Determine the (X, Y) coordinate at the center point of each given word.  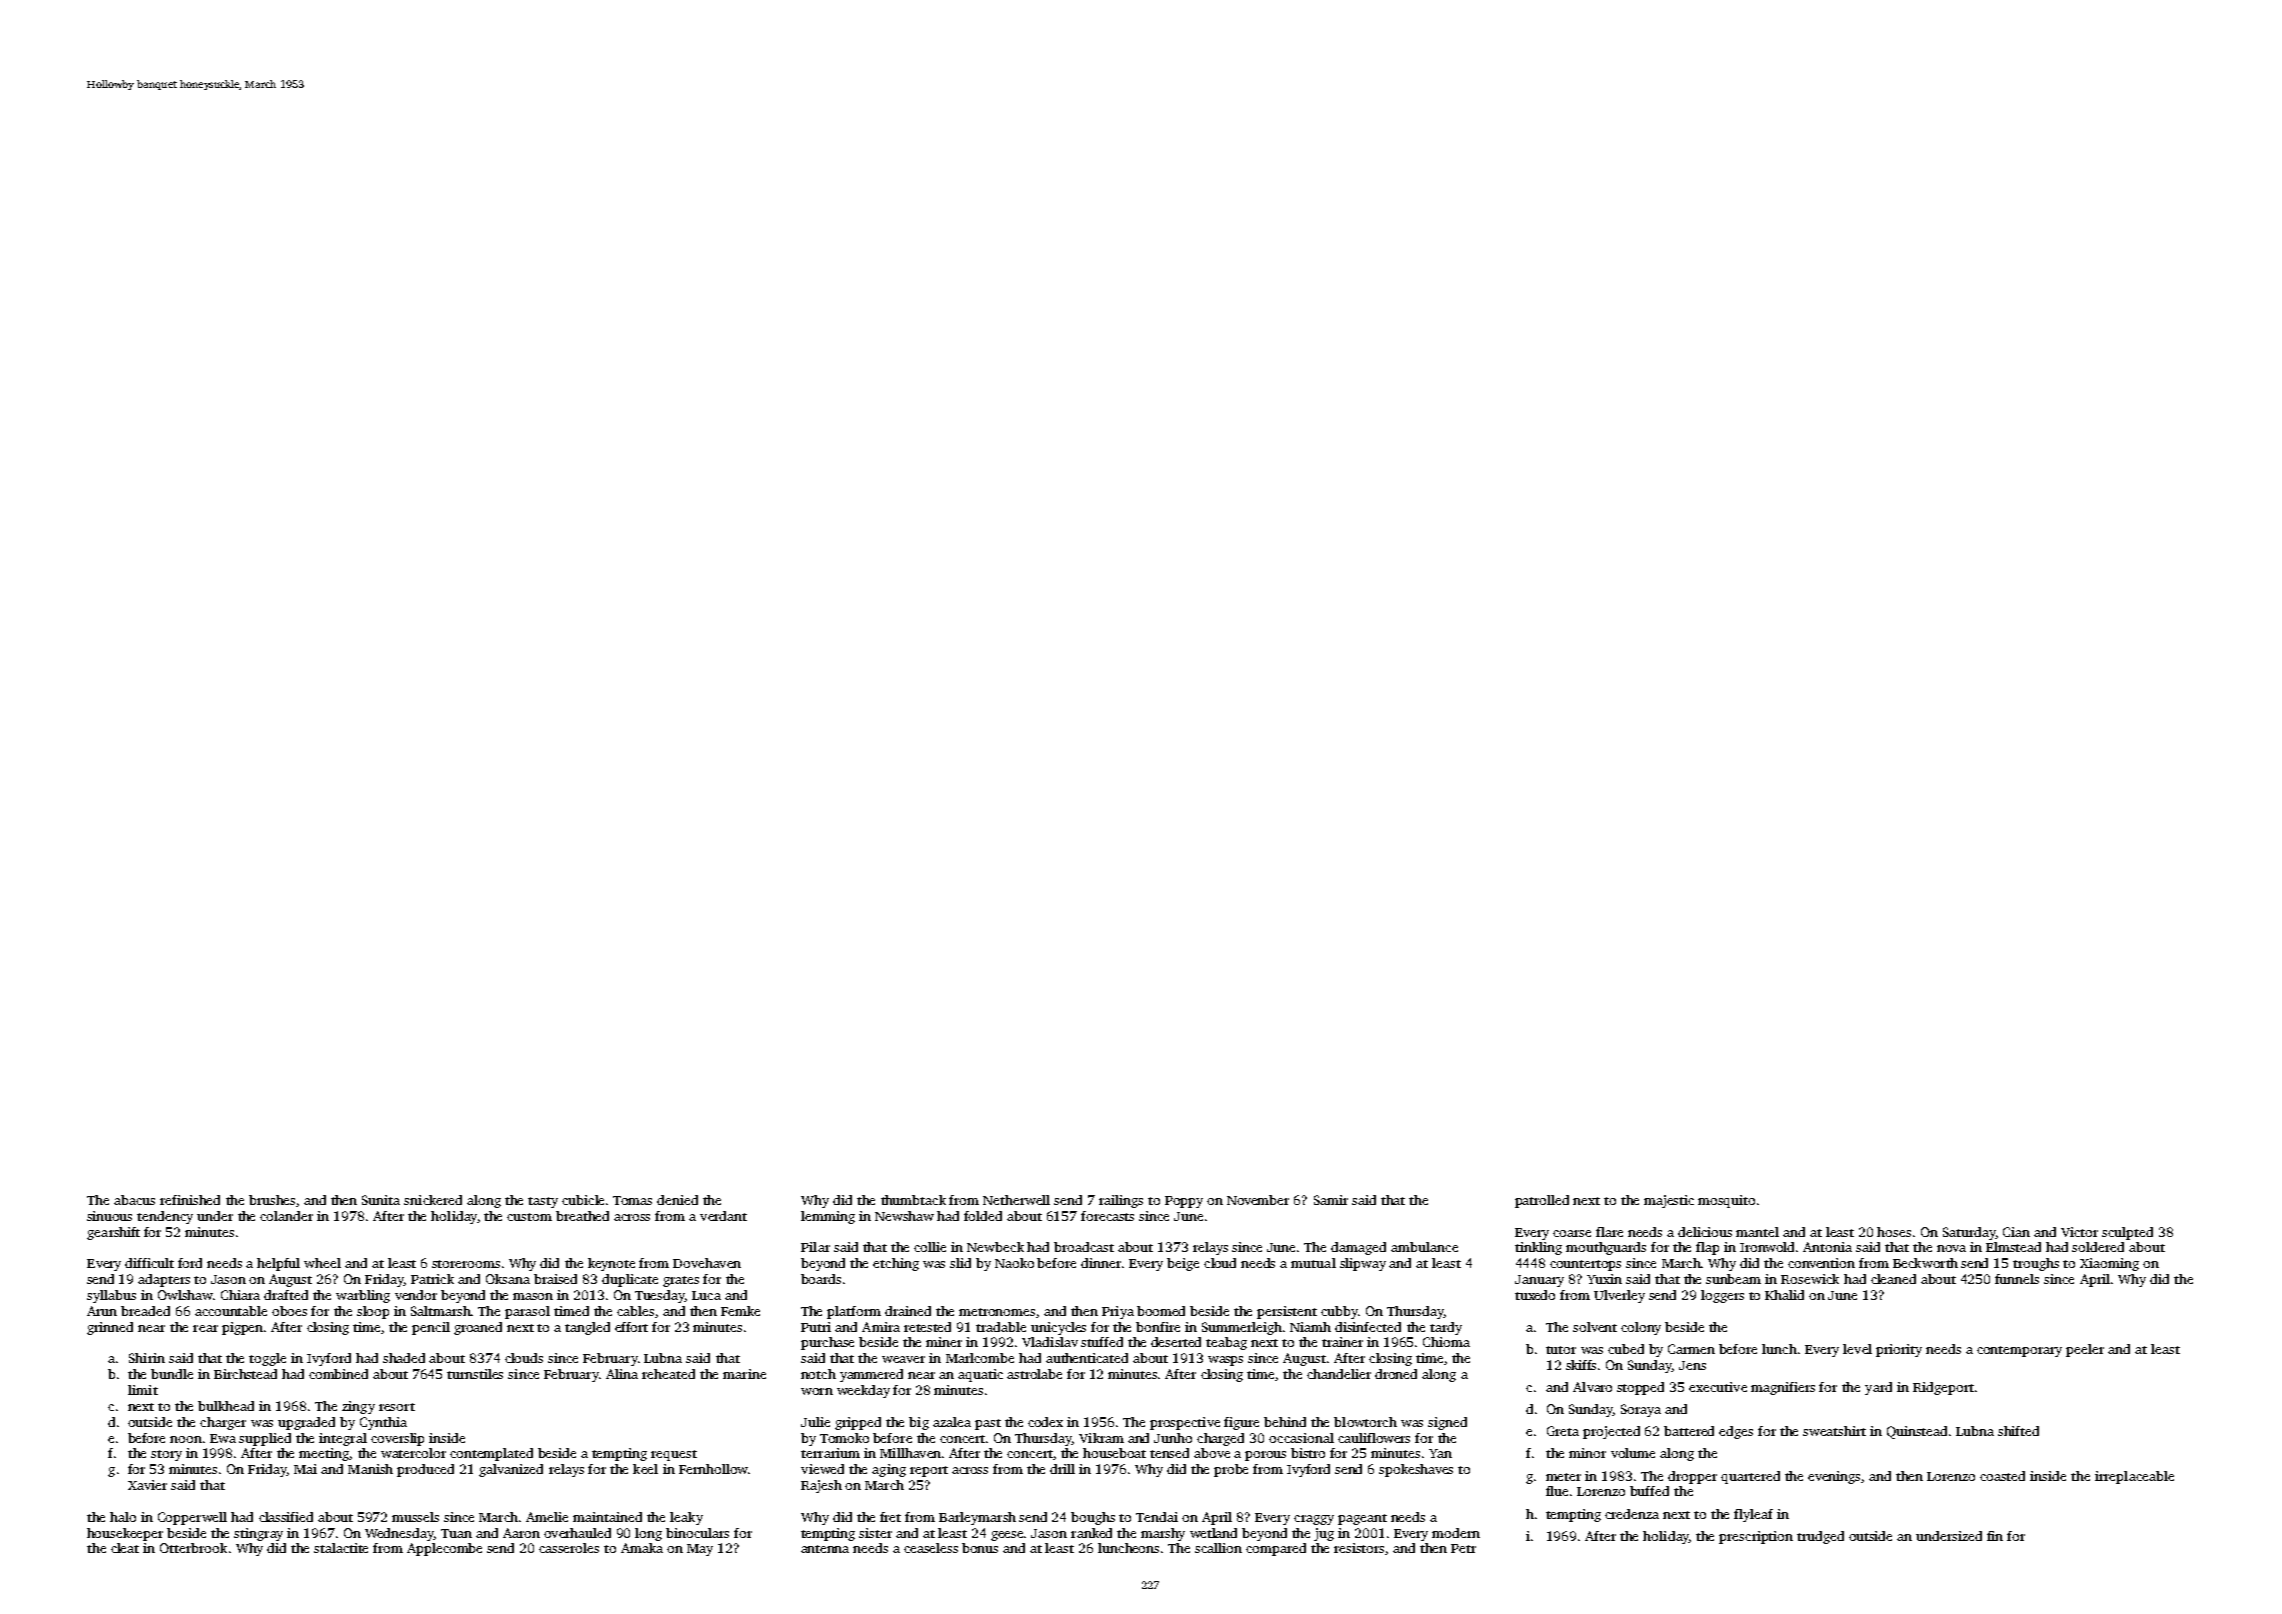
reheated (668, 1374)
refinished (190, 1200)
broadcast (1084, 1247)
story (166, 1455)
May (700, 1550)
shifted (2018, 1431)
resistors (1359, 1548)
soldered (2098, 1247)
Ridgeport (1943, 1388)
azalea (952, 1422)
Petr (1463, 1548)
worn (817, 1391)
